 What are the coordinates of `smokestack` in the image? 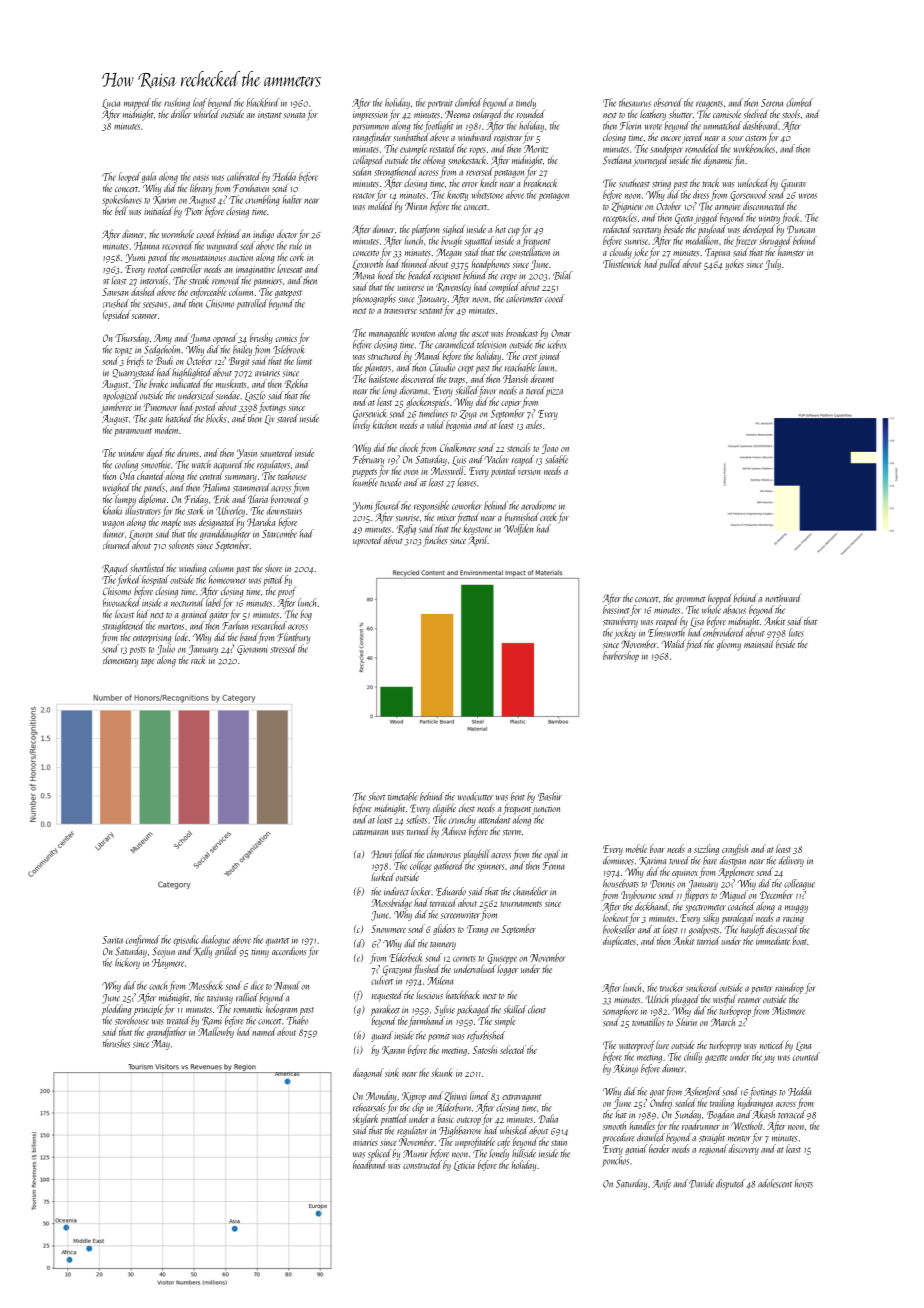 It's located at (467, 160).
